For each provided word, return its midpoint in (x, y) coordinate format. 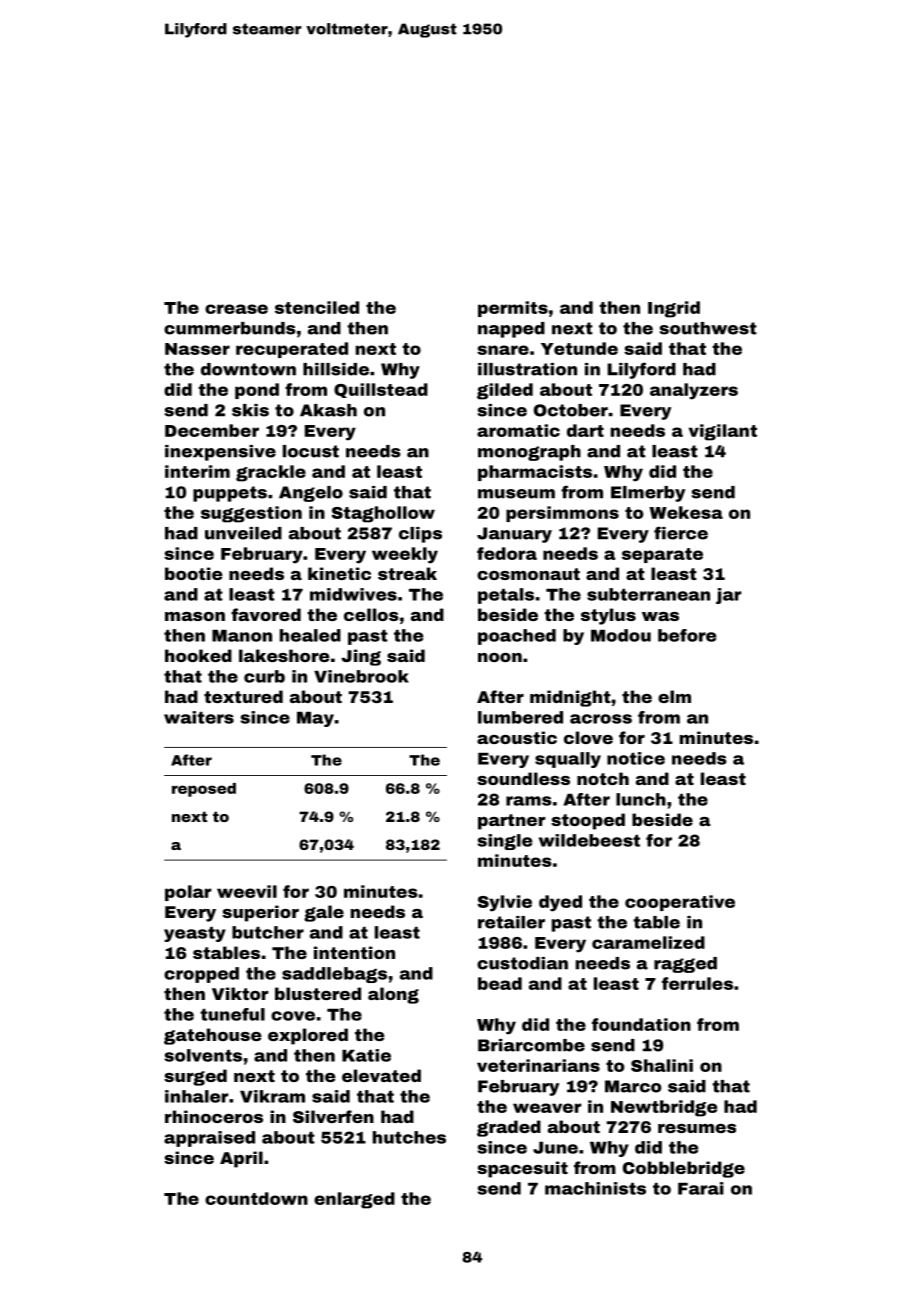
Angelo (311, 494)
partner (512, 822)
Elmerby (648, 494)
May (315, 719)
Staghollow (383, 514)
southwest (708, 328)
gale (324, 913)
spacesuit (522, 1169)
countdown (256, 1198)
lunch (641, 799)
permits (513, 309)
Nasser (197, 349)
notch (603, 778)
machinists (595, 1188)
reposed (204, 790)
